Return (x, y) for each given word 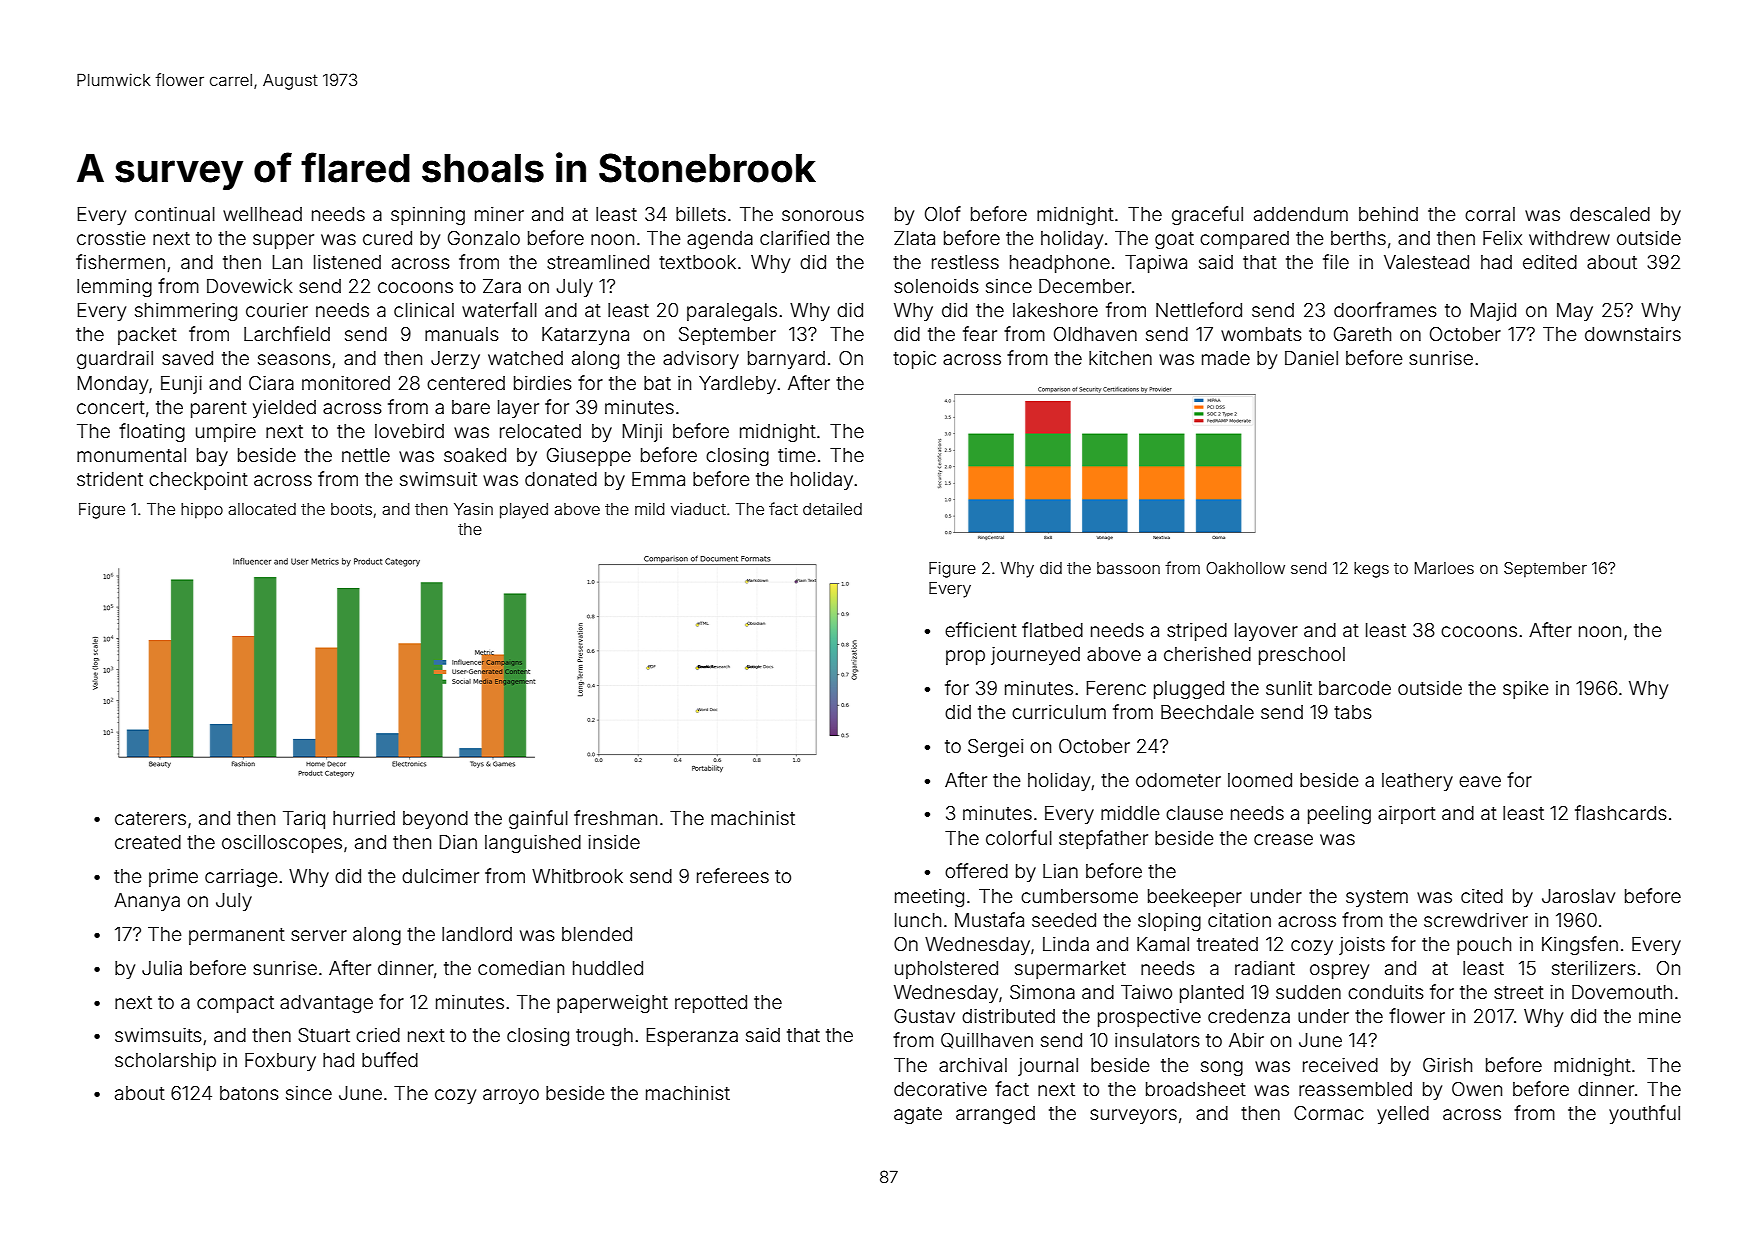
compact (235, 1004)
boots (351, 509)
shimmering (186, 312)
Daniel (1311, 358)
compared (1244, 240)
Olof (943, 213)
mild (650, 509)
